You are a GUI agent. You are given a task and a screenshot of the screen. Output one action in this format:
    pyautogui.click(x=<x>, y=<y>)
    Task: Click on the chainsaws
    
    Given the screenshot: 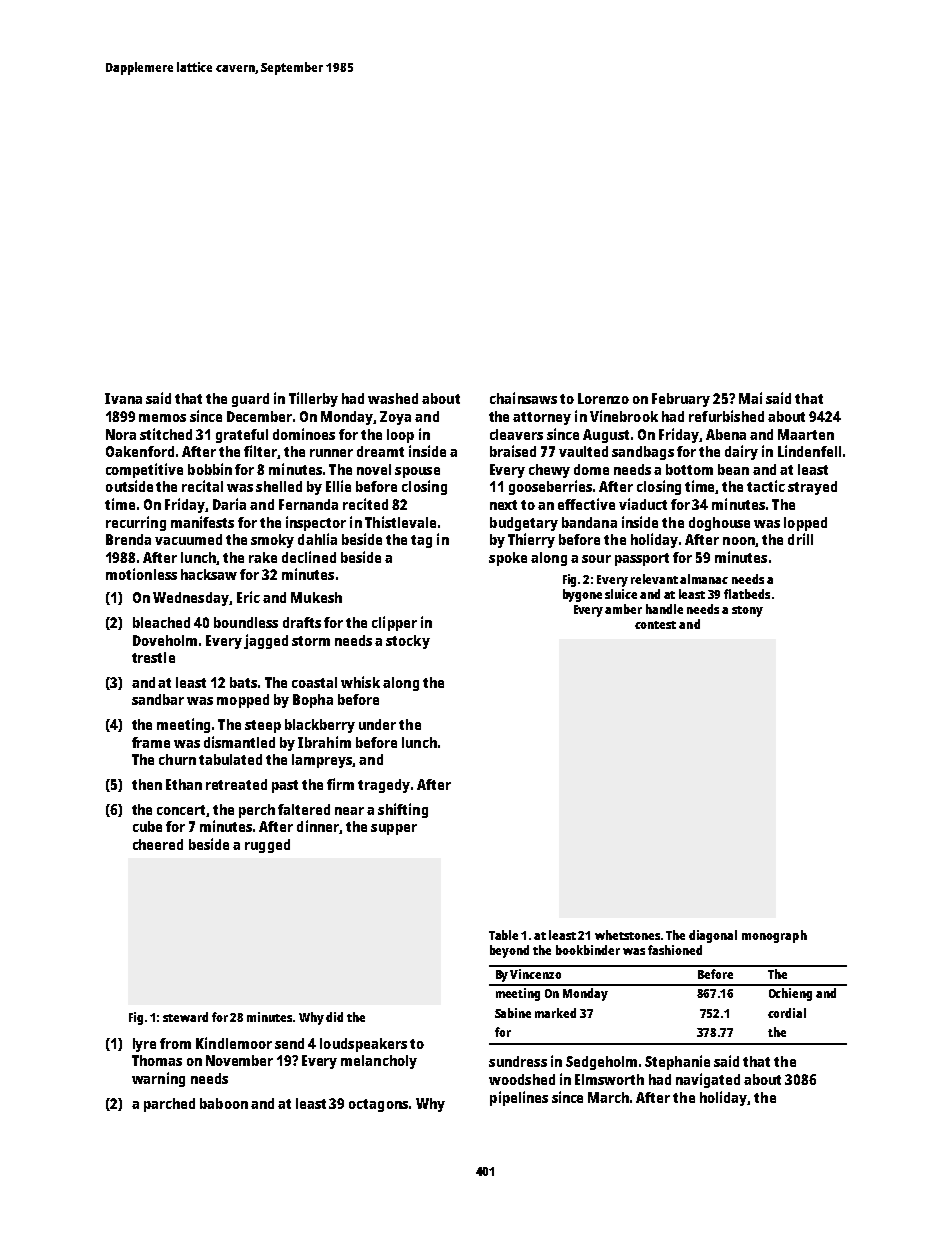 What is the action you would take?
    pyautogui.click(x=523, y=398)
